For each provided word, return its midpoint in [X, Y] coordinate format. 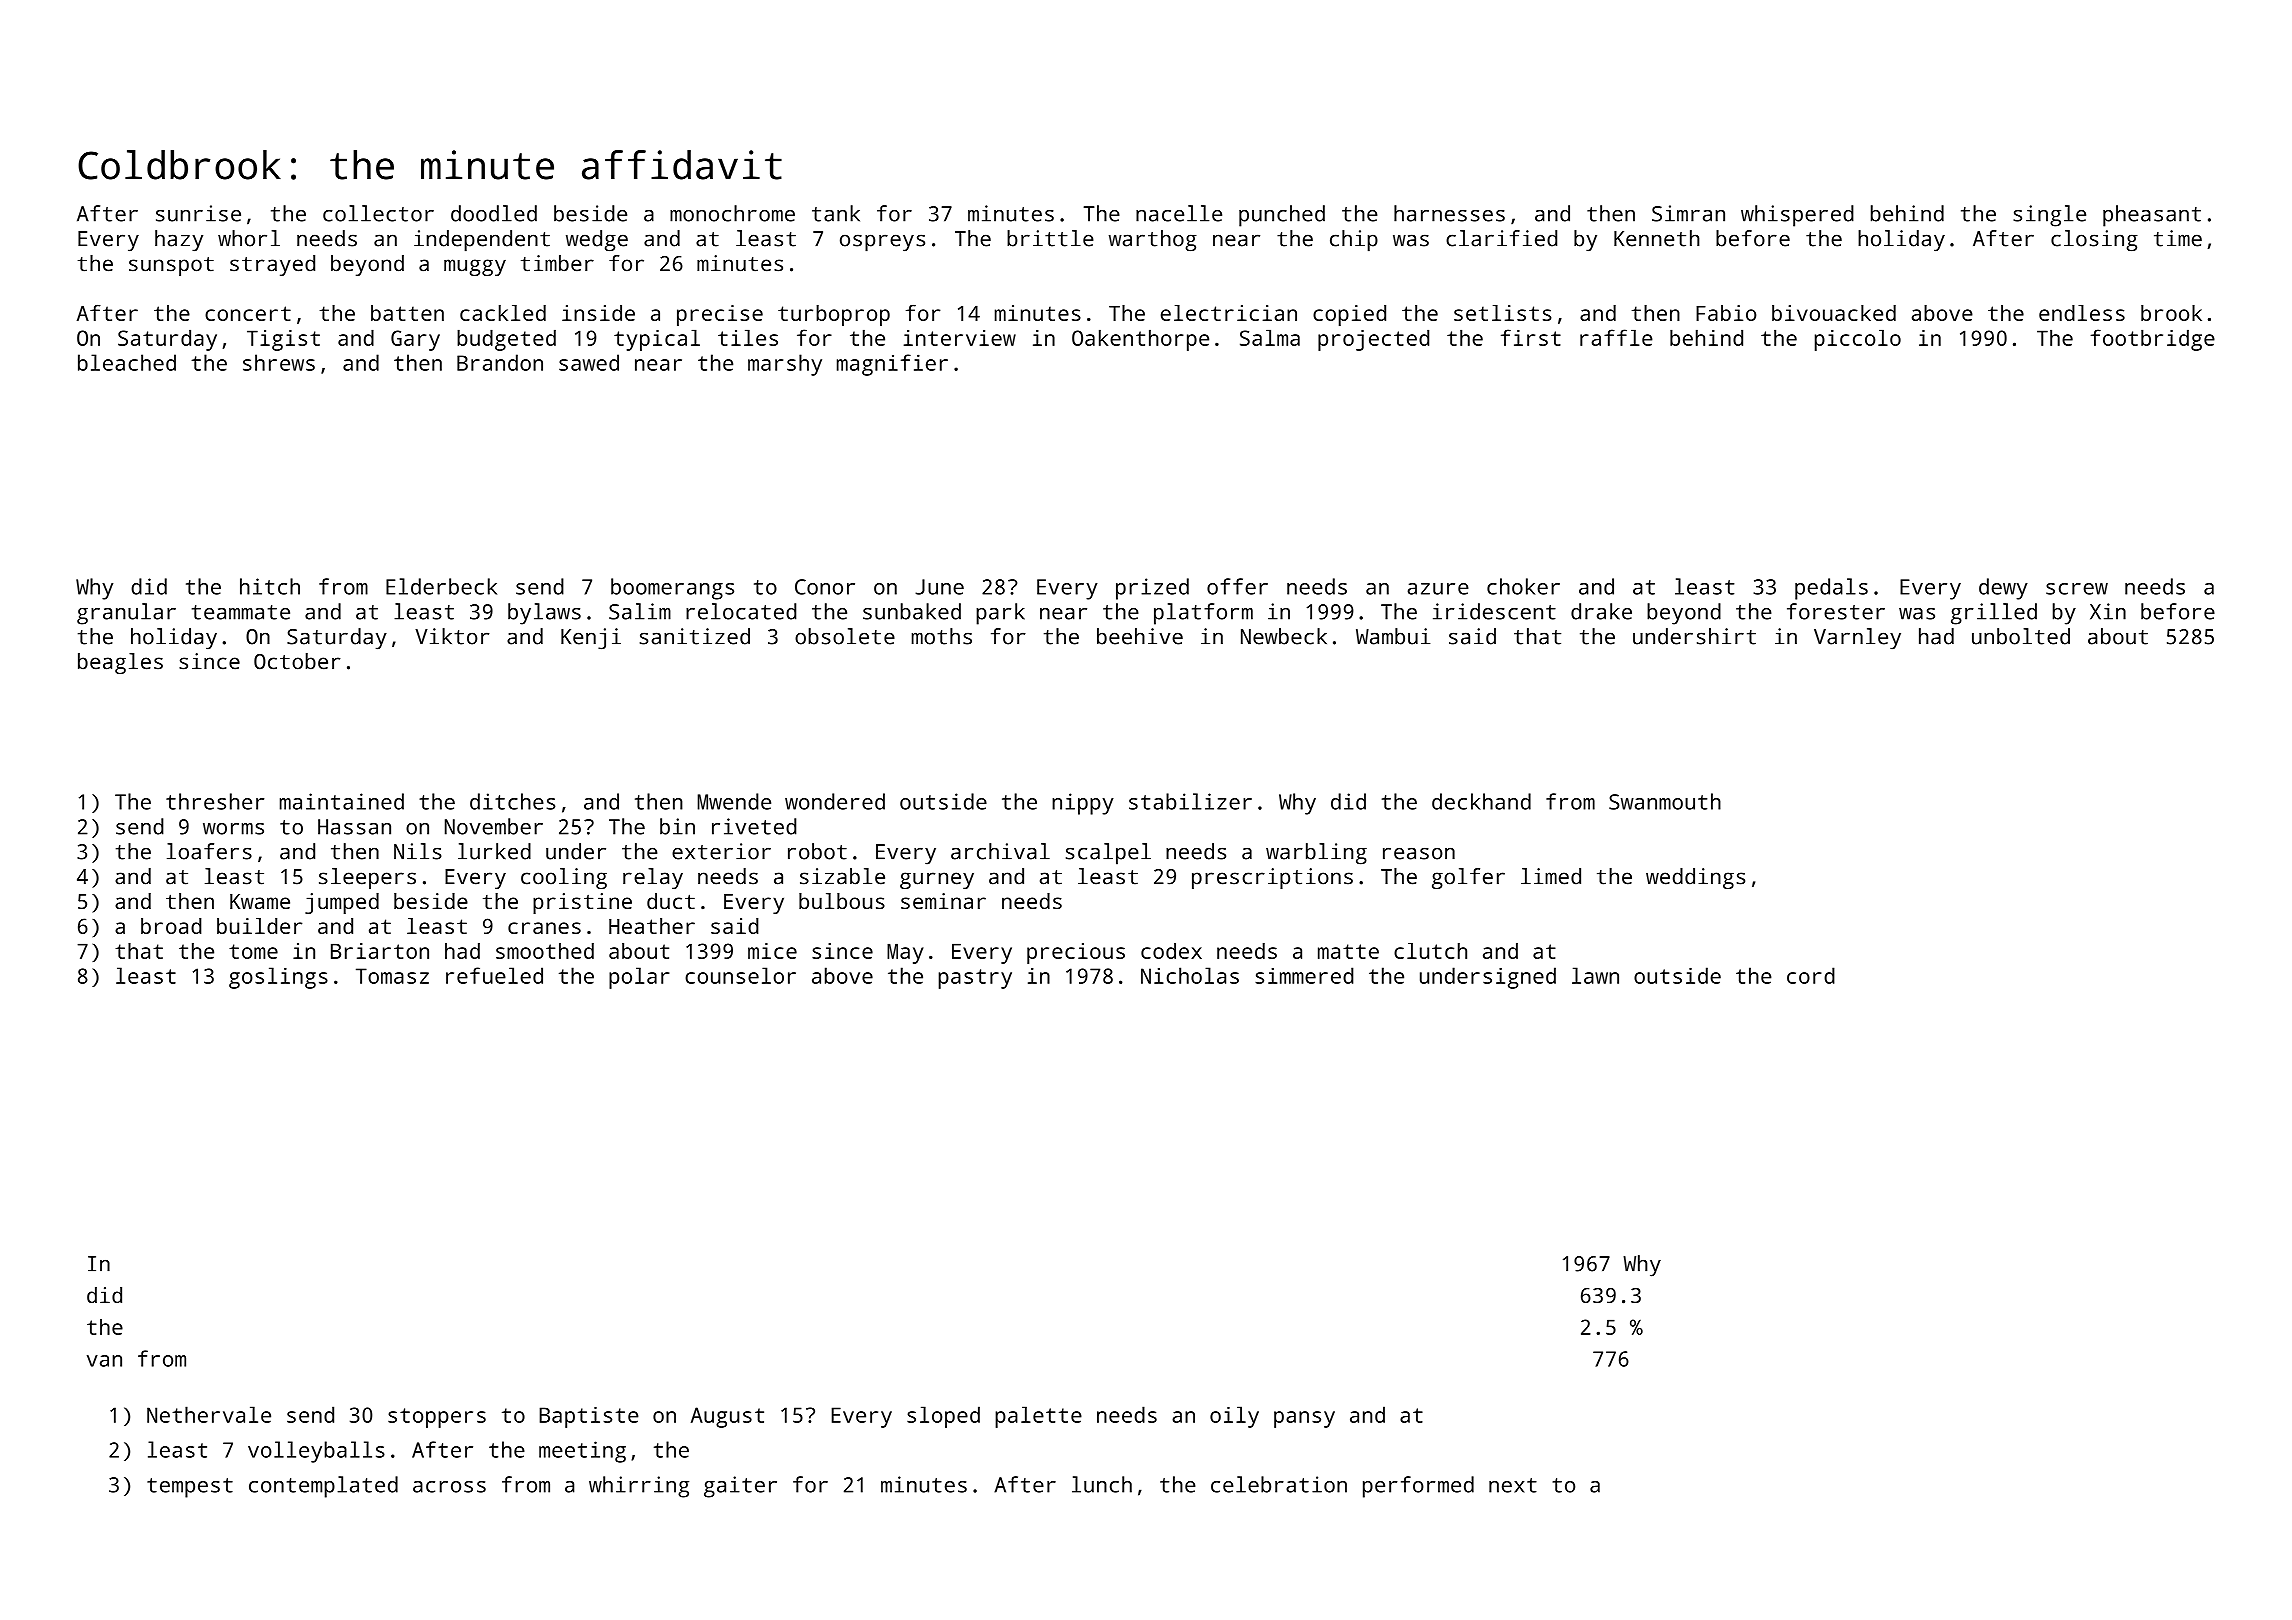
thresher [215, 801]
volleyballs [316, 1452]
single [2049, 216]
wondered [835, 801]
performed [1418, 1487]
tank [836, 213]
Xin [2108, 611]
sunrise [198, 213]
